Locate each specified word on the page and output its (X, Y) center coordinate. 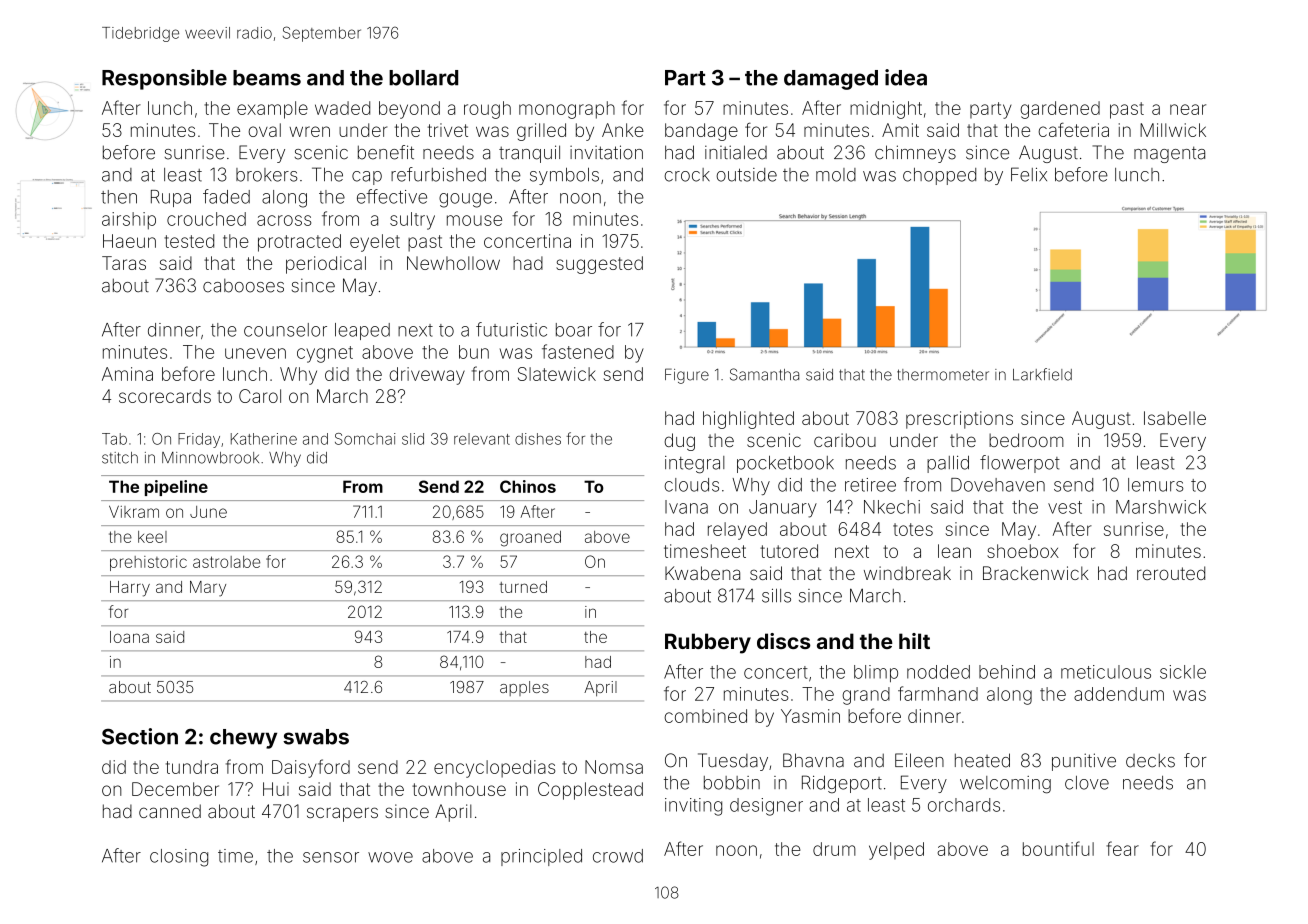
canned (170, 811)
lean (954, 551)
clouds (691, 485)
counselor (285, 330)
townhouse (459, 789)
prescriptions (959, 420)
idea (906, 77)
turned (523, 587)
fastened (578, 351)
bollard (423, 78)
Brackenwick (1036, 573)
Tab (114, 439)
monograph (567, 110)
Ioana (129, 637)
